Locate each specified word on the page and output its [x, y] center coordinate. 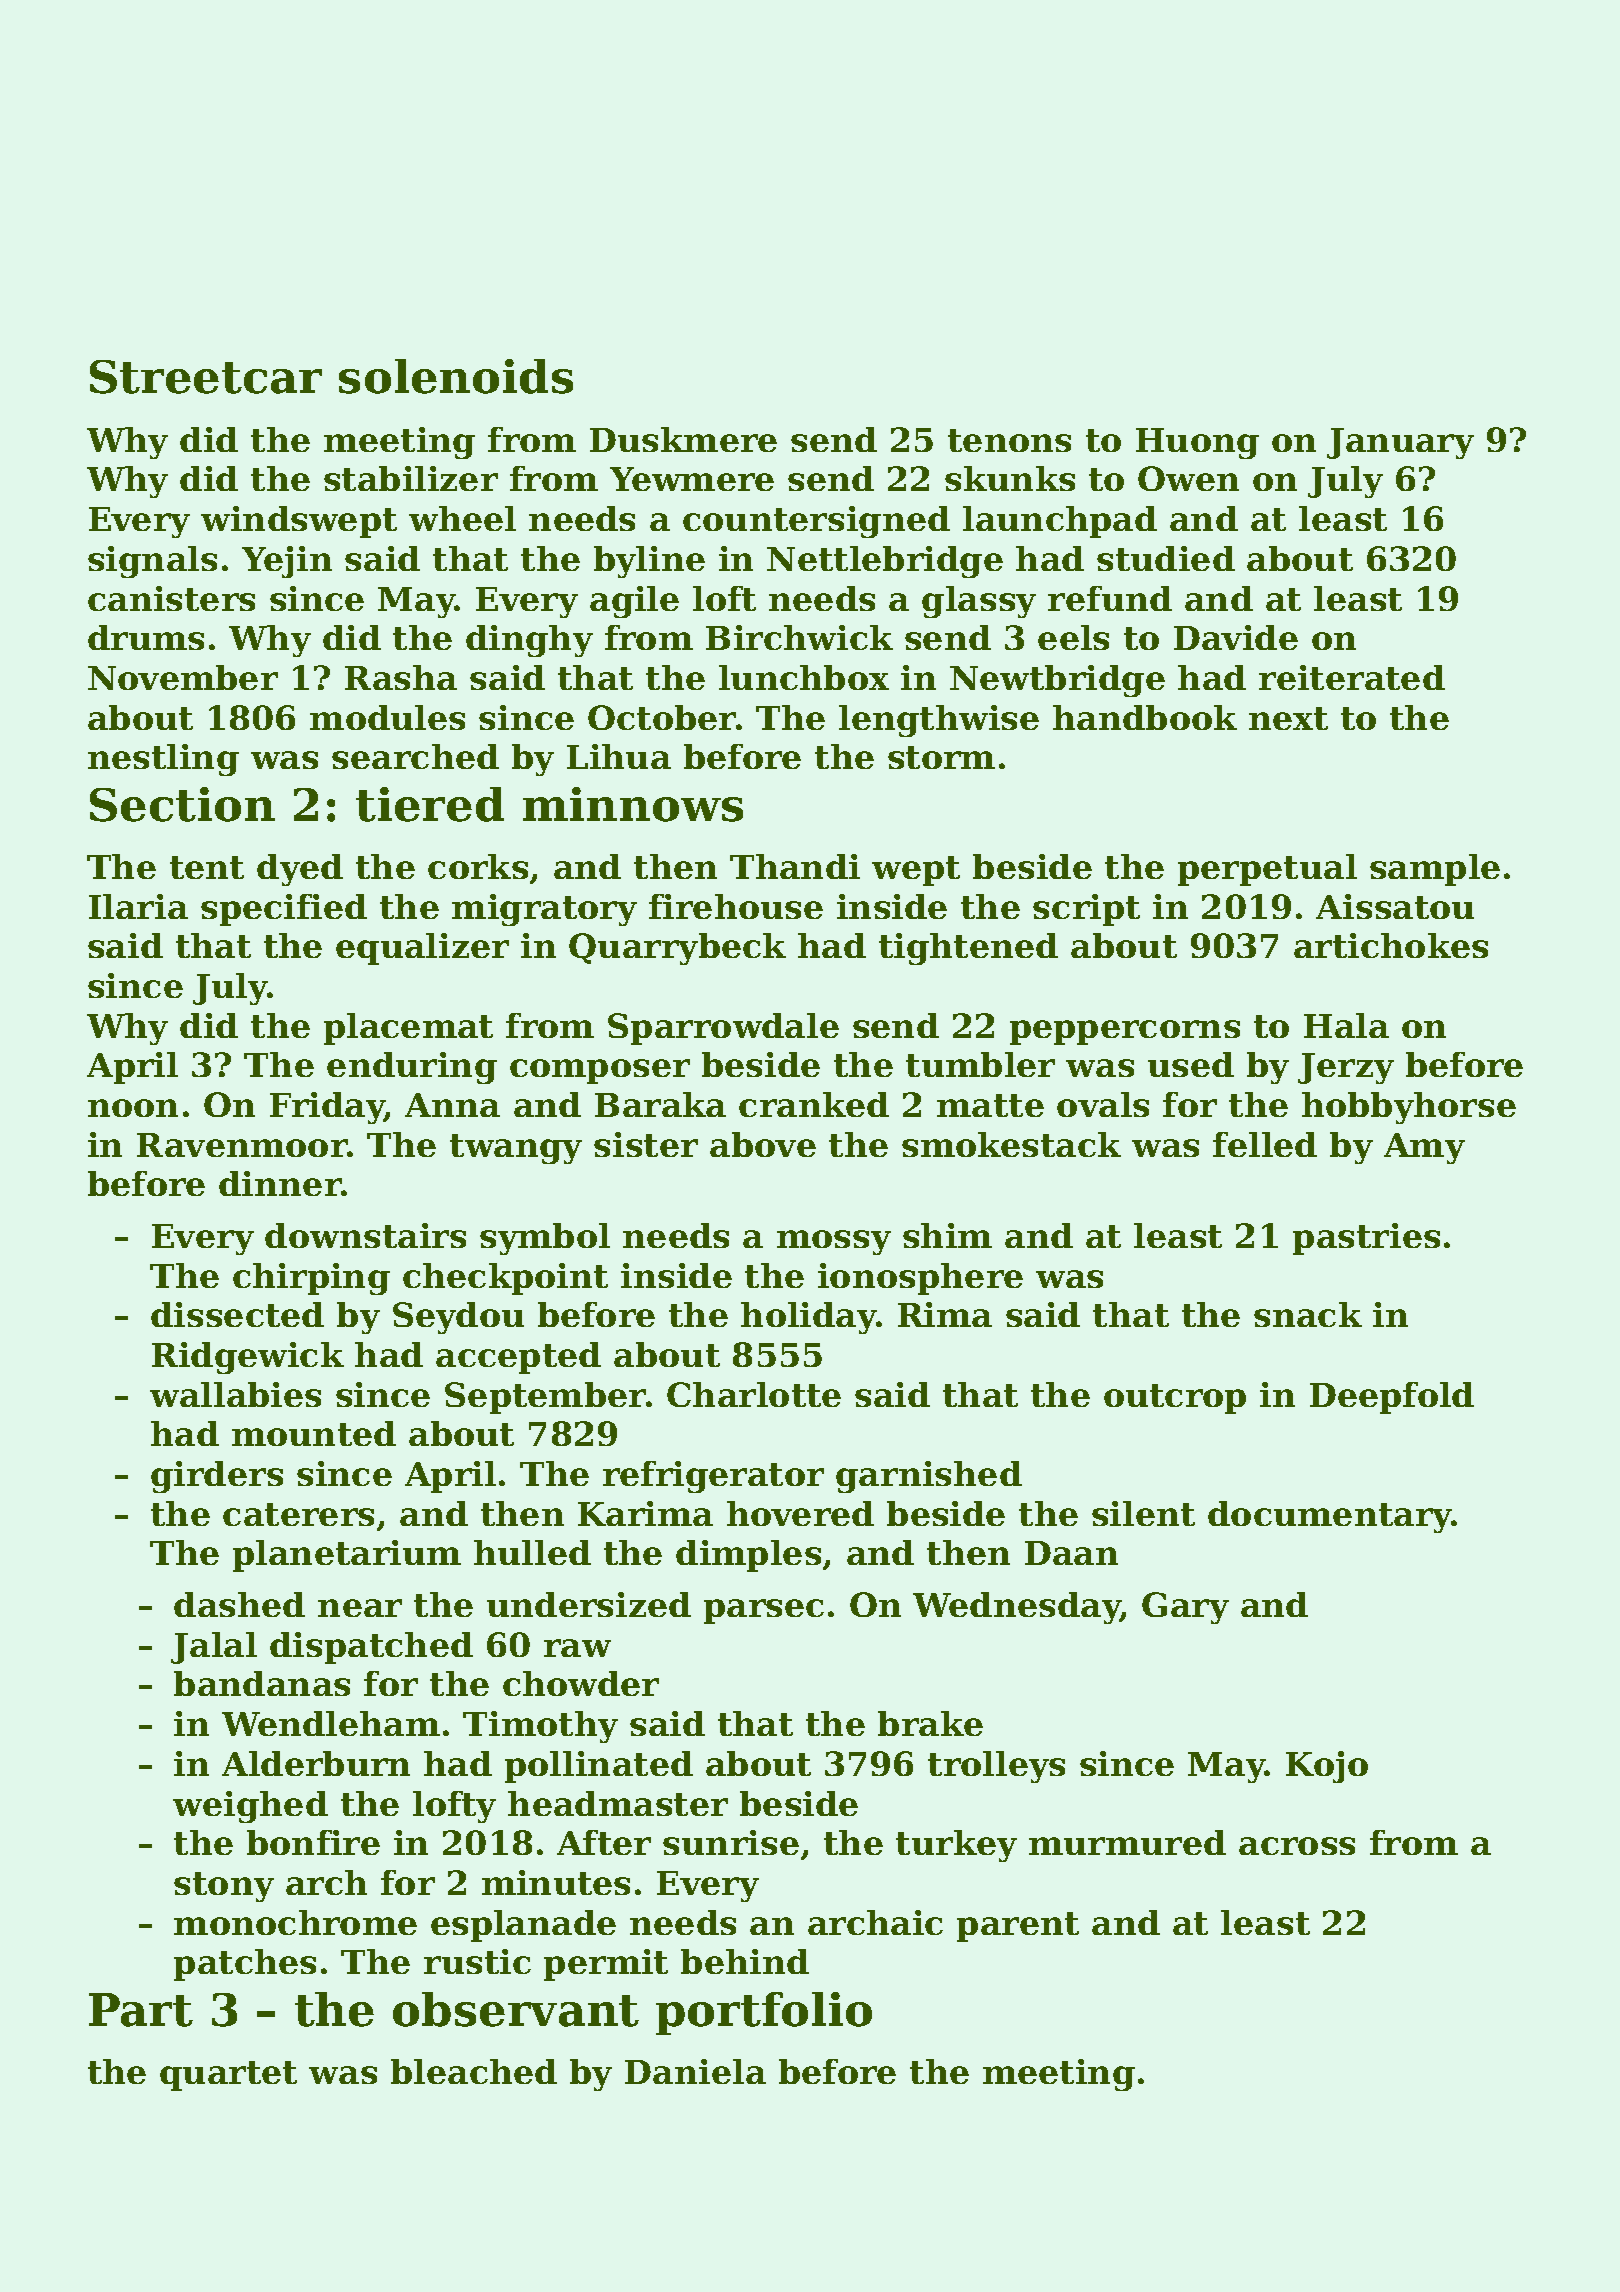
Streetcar [206, 377]
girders [217, 1477]
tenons [1009, 440]
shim [947, 1235]
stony [224, 1887]
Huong [1197, 443]
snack [1308, 1314]
